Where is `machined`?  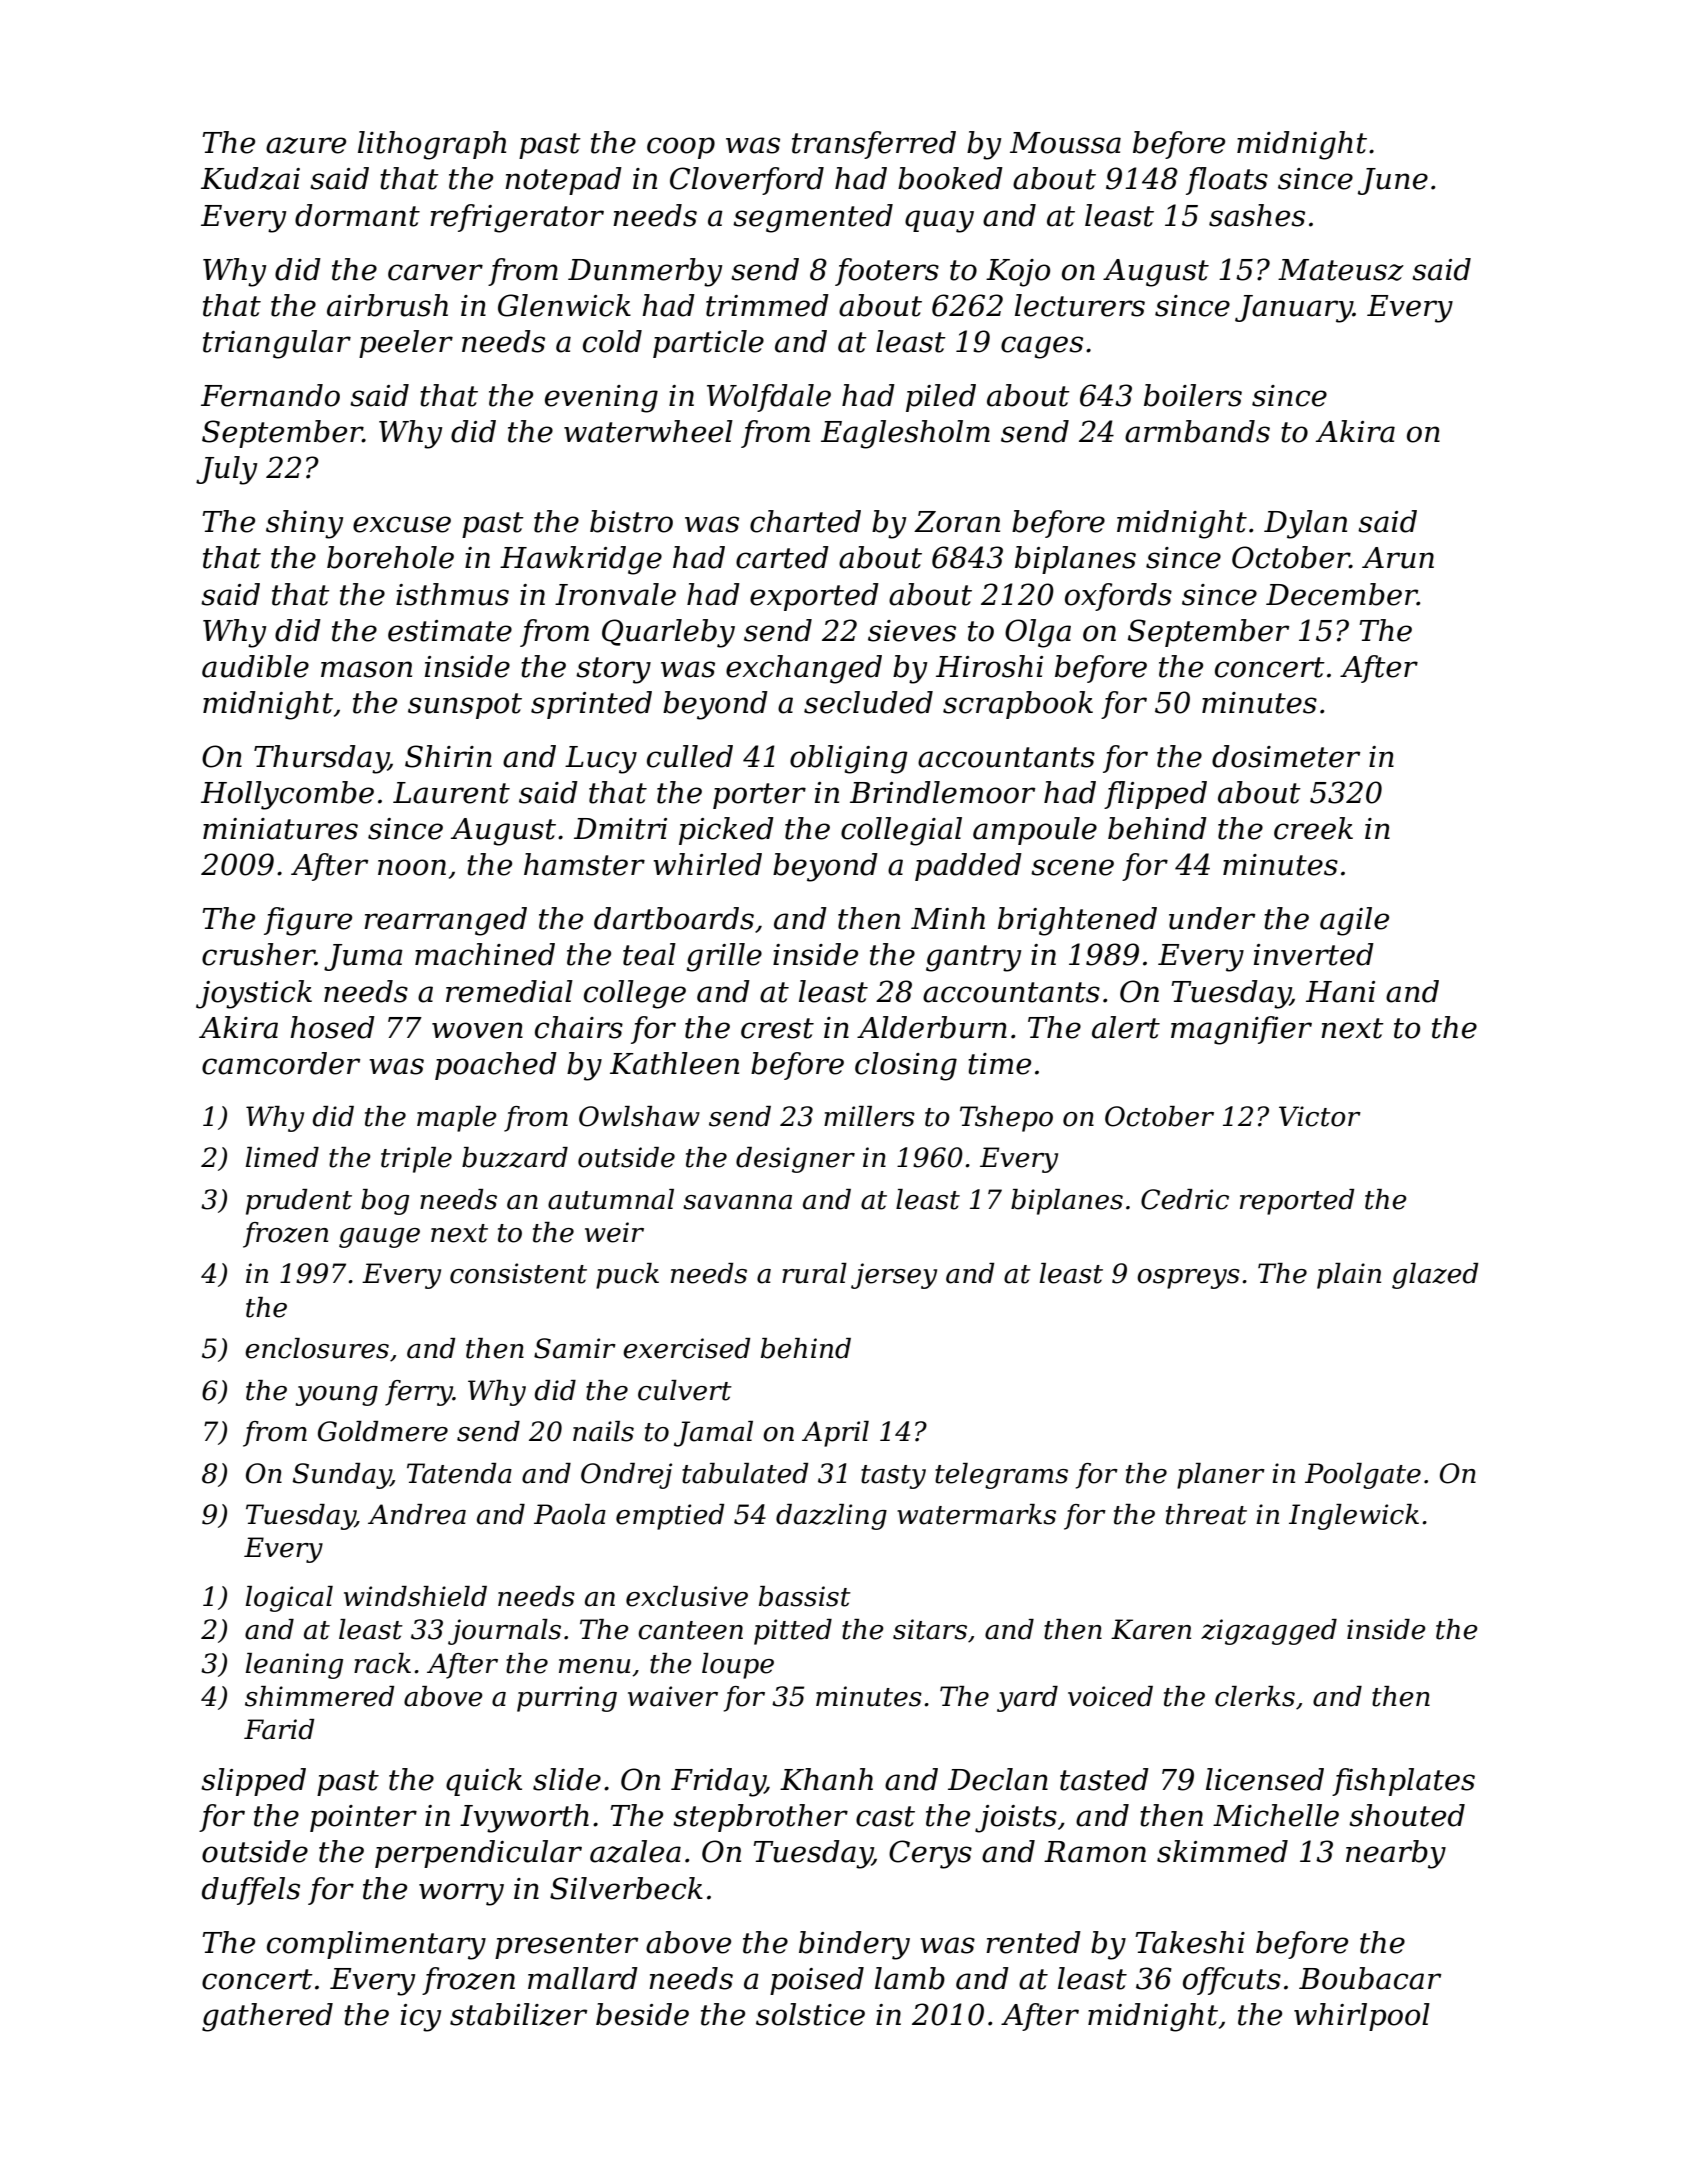 machined is located at coordinates (485, 954).
